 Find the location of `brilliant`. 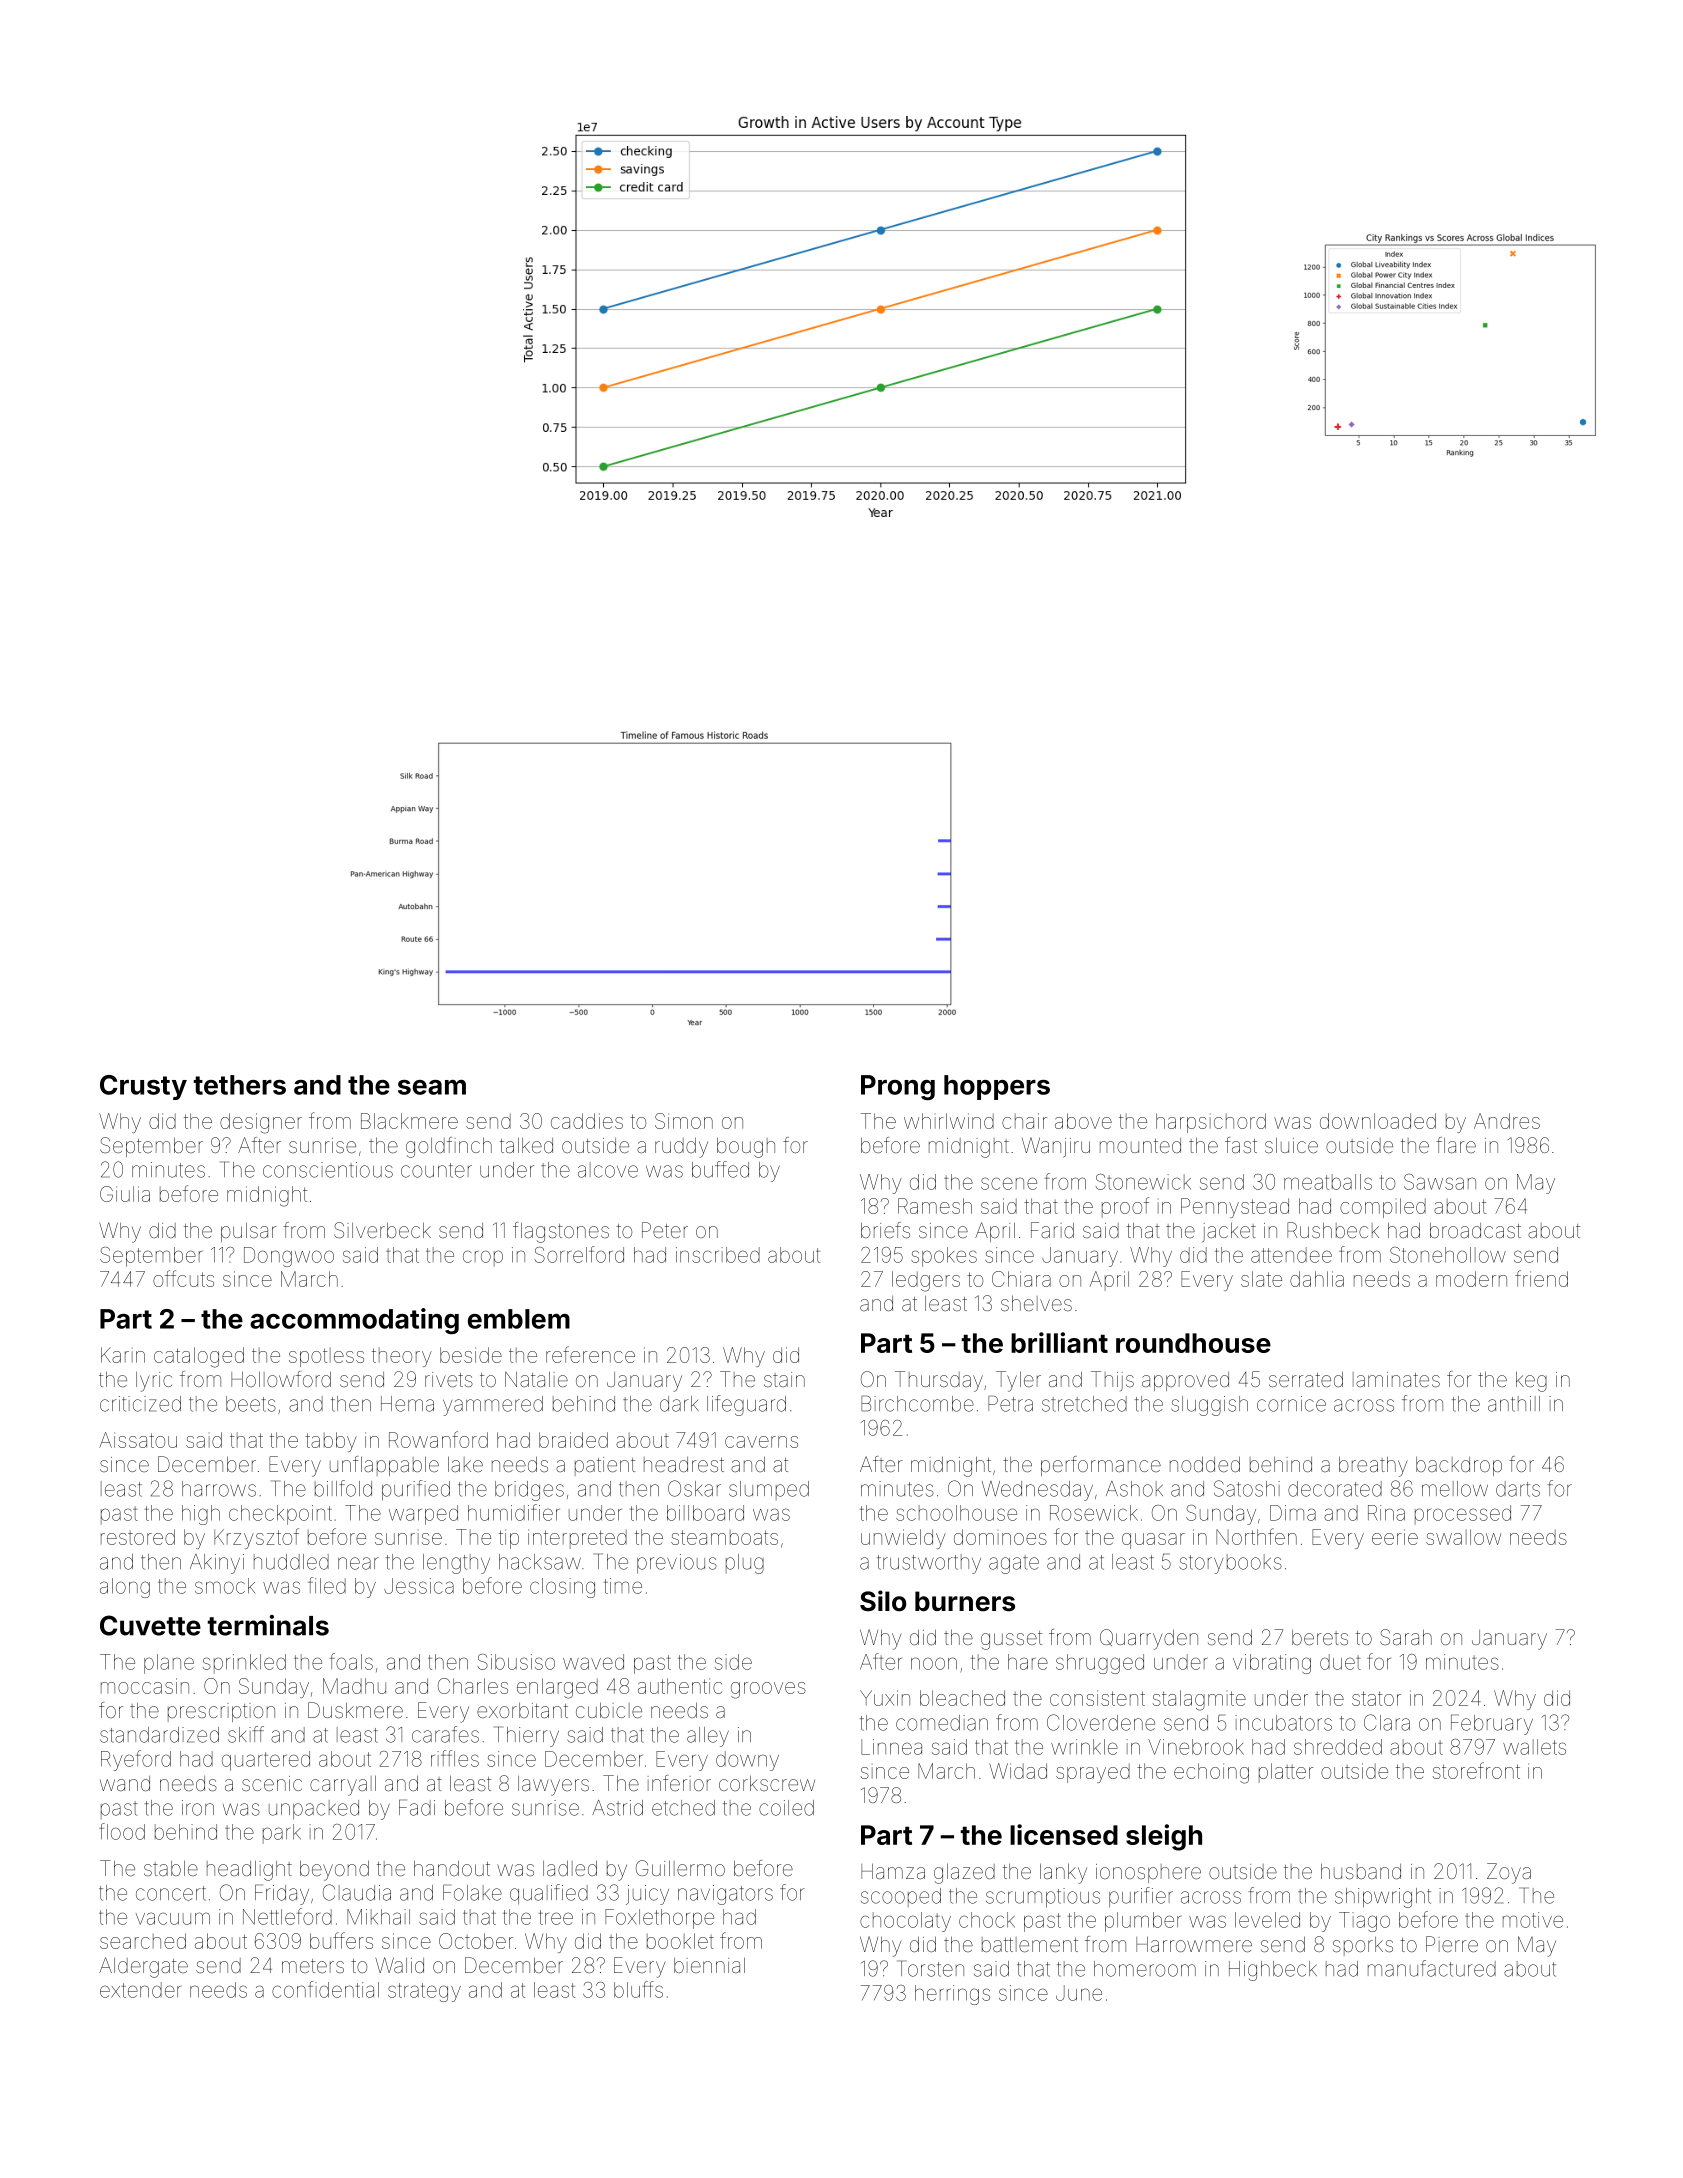

brilliant is located at coordinates (1059, 1342).
